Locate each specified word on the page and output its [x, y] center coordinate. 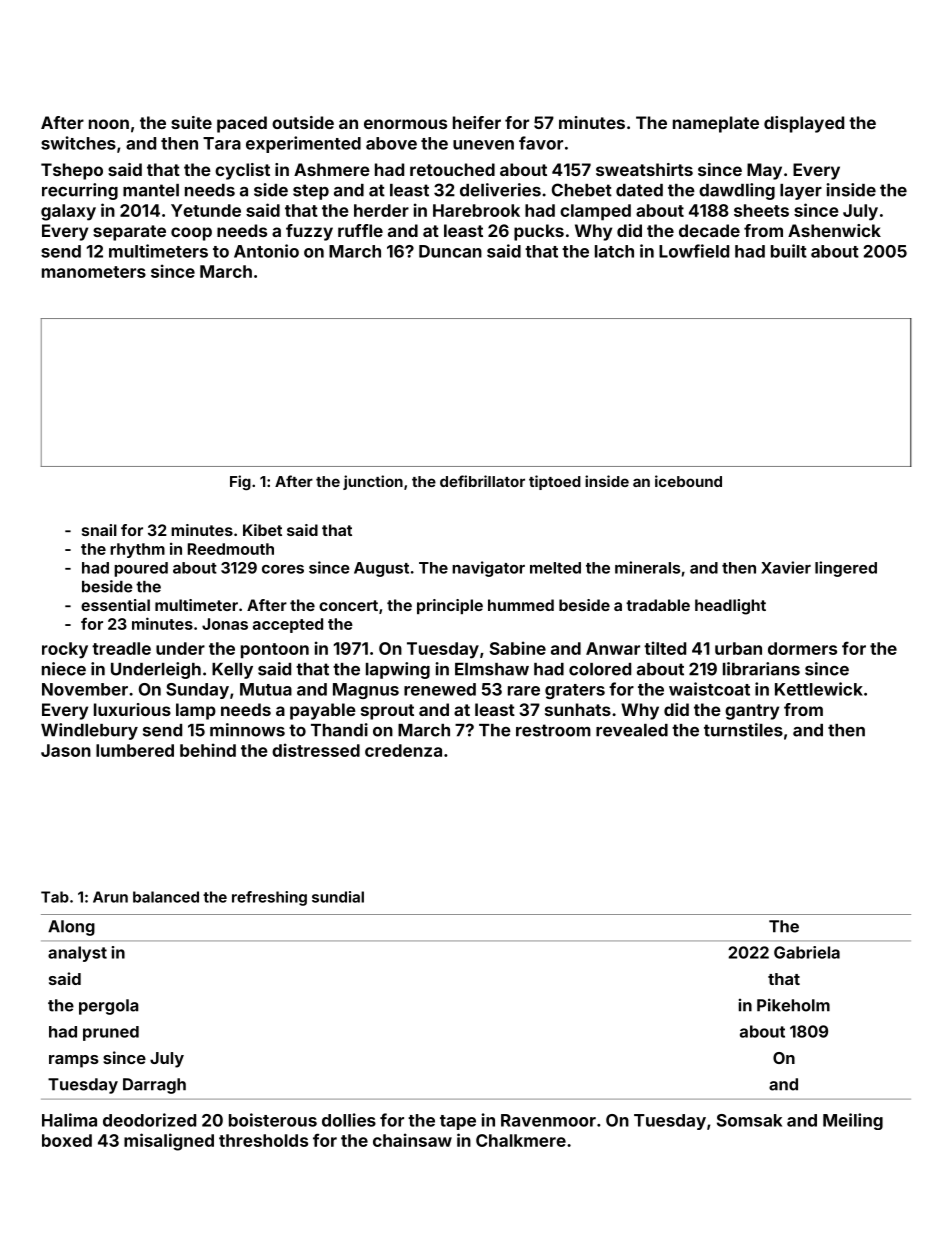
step [311, 192]
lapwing [398, 670]
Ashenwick [834, 230]
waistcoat [709, 689]
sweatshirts [644, 169]
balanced [166, 897]
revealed [632, 730]
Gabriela [807, 952]
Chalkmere [521, 1140]
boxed [67, 1140]
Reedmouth [231, 549]
